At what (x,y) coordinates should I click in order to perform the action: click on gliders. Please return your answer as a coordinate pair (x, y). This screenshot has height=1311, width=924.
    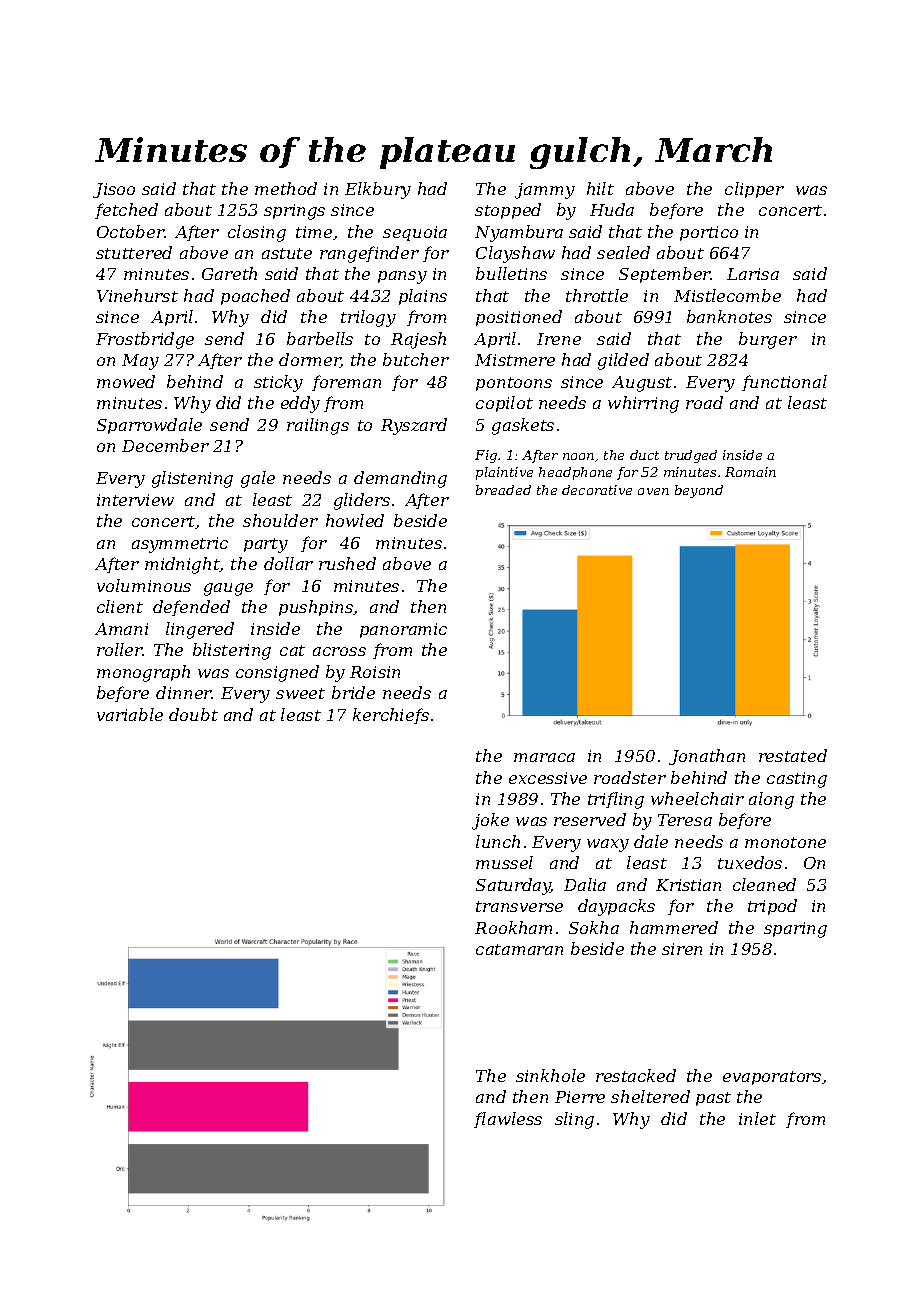
    Looking at the image, I should click on (362, 501).
